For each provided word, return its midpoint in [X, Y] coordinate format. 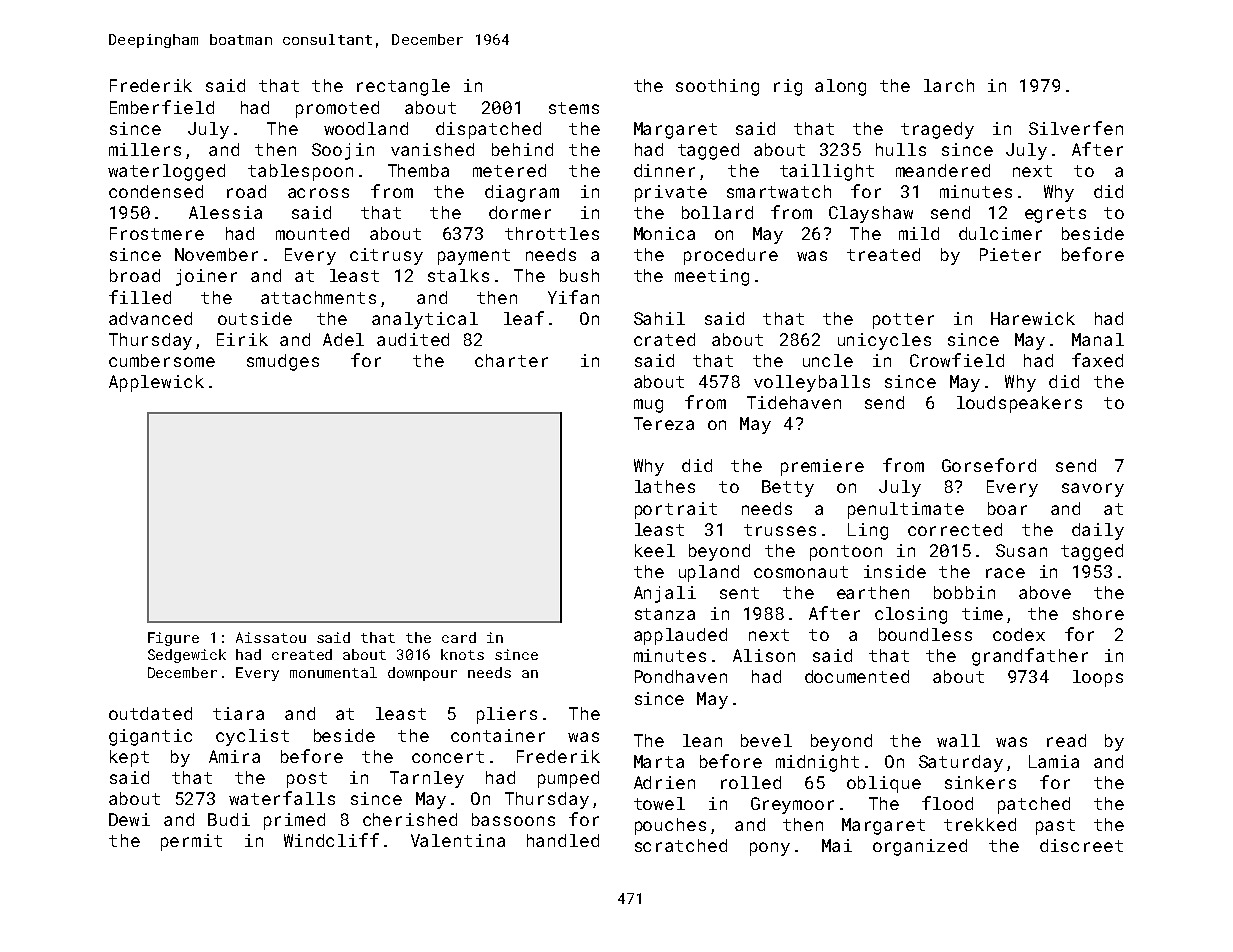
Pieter [1010, 254]
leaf [524, 318]
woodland [366, 128]
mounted [312, 233]
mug [648, 406]
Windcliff [331, 840]
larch [949, 85]
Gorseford [989, 465]
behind [522, 149]
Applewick [156, 383]
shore [1098, 613]
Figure [173, 639]
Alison [764, 655]
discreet [1081, 845]
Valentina [458, 840]
